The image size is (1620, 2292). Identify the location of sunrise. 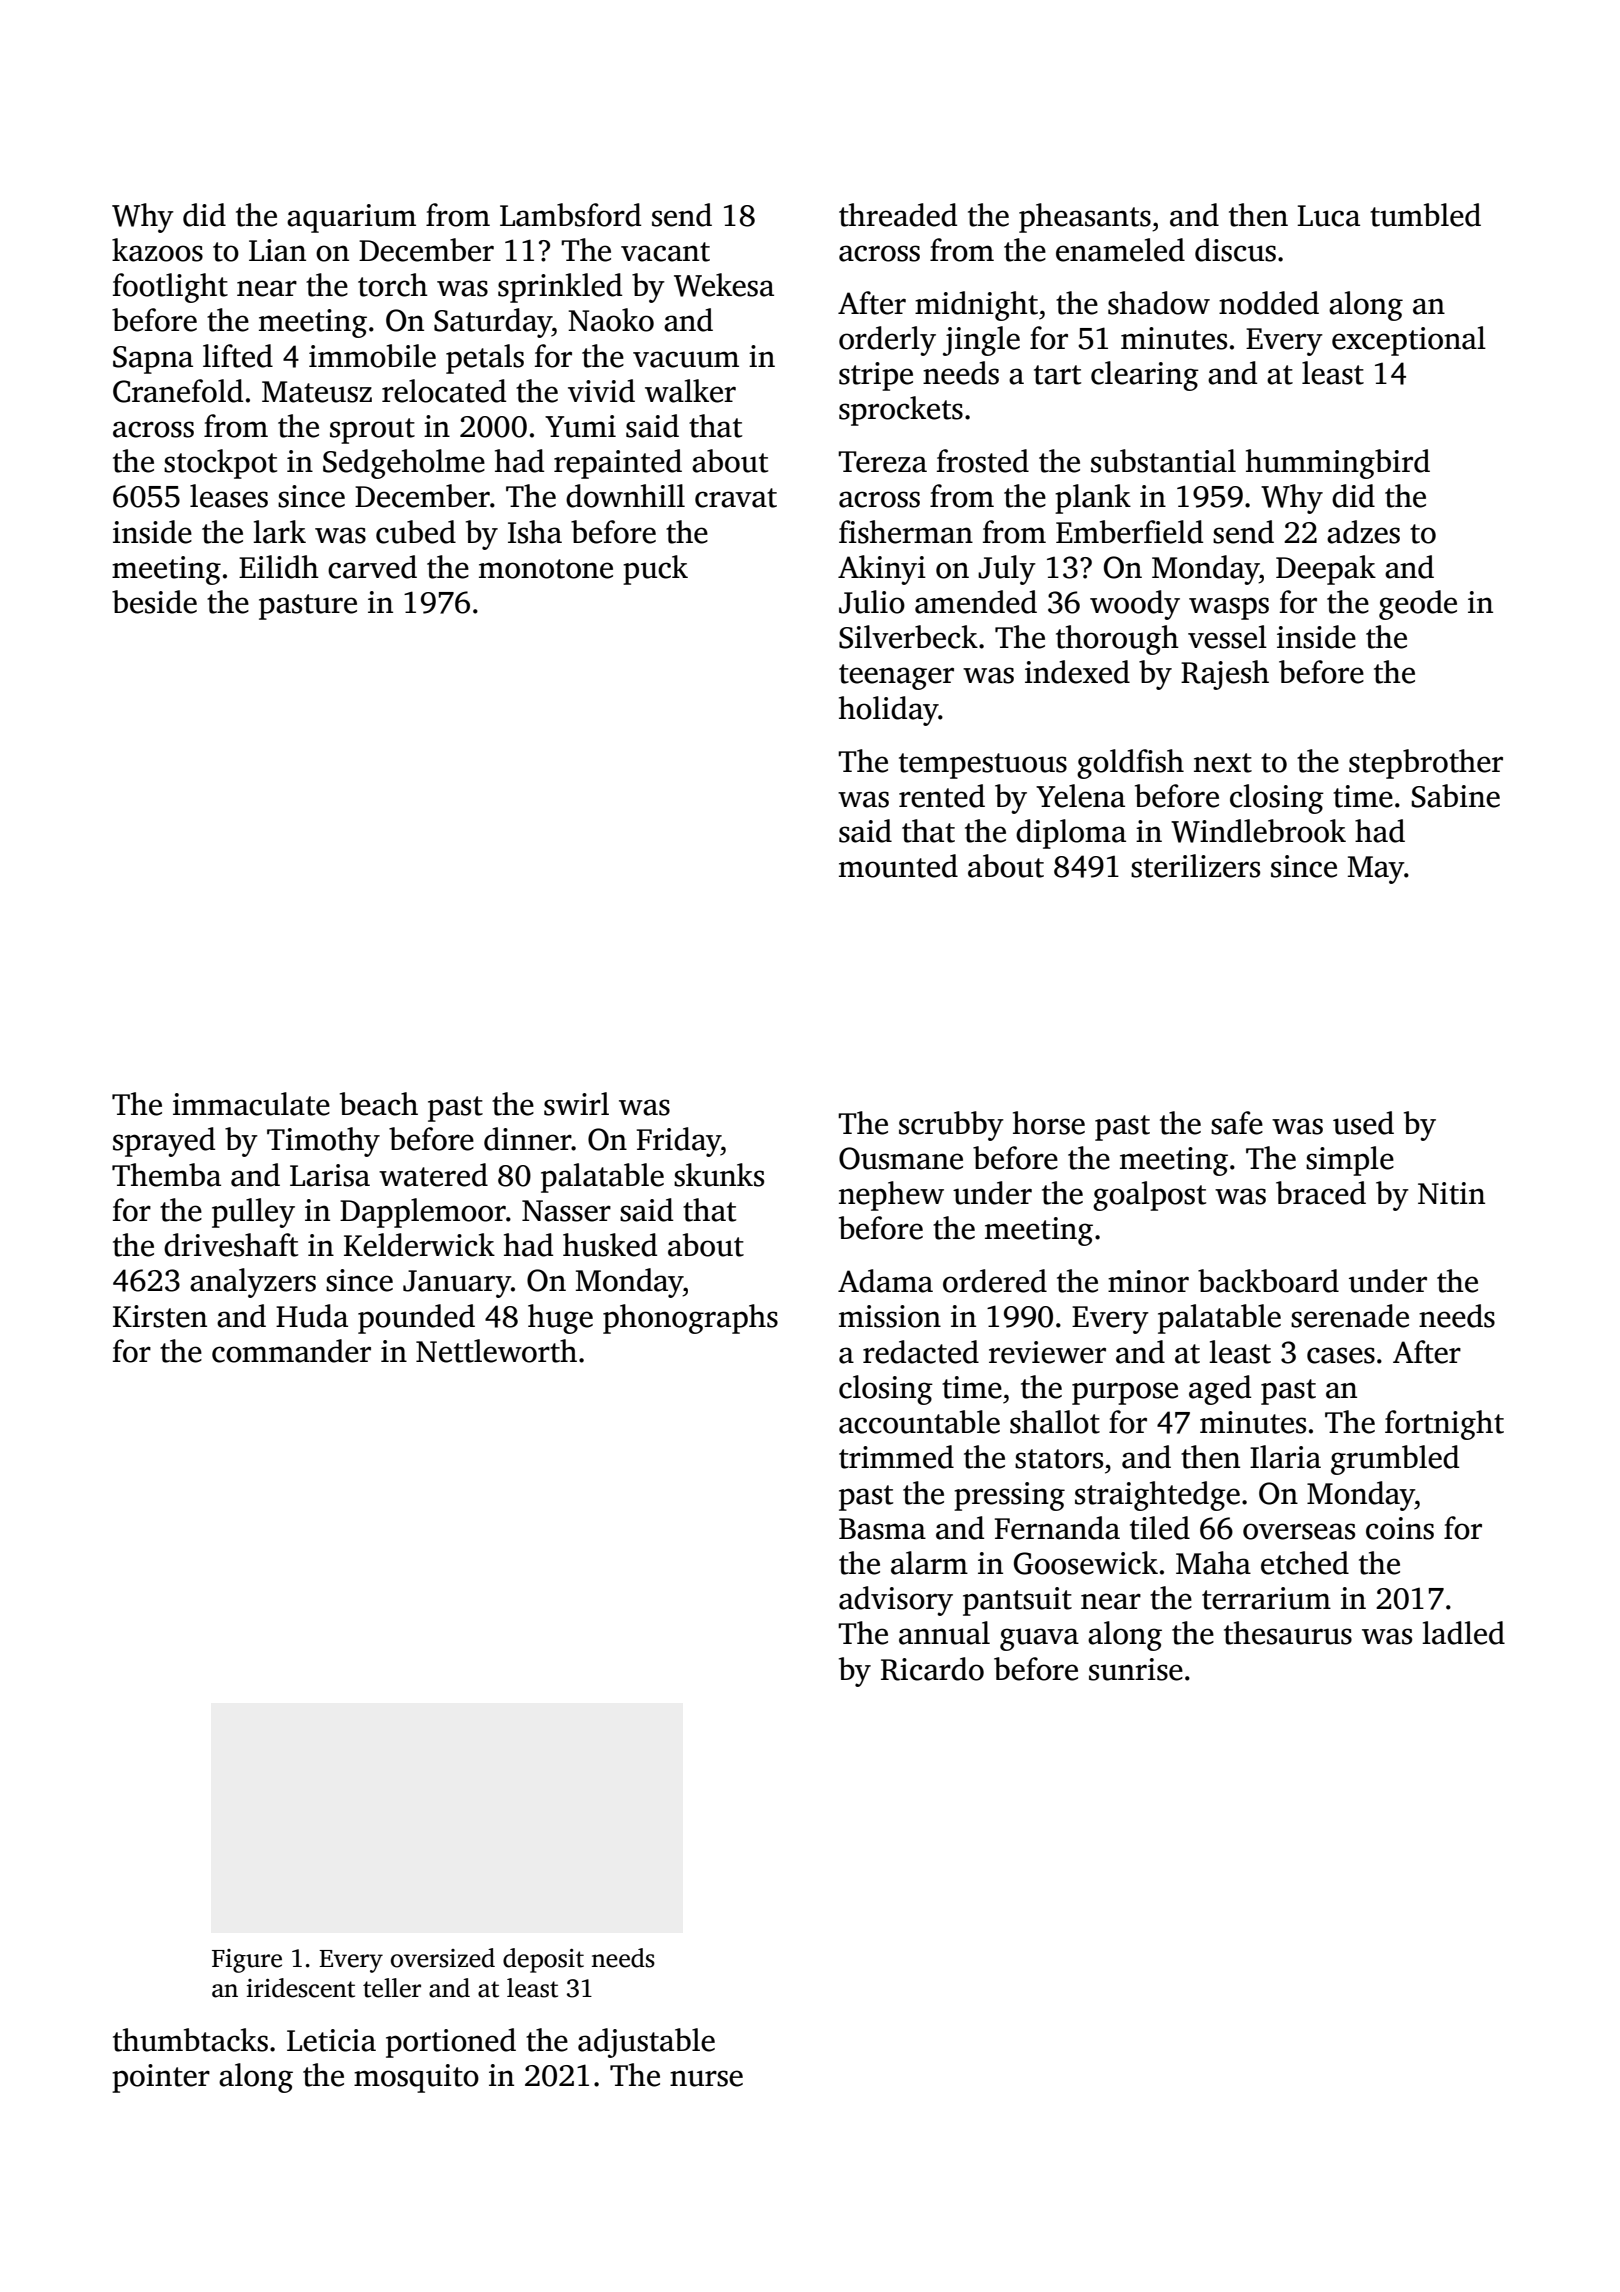
(1136, 1669).
